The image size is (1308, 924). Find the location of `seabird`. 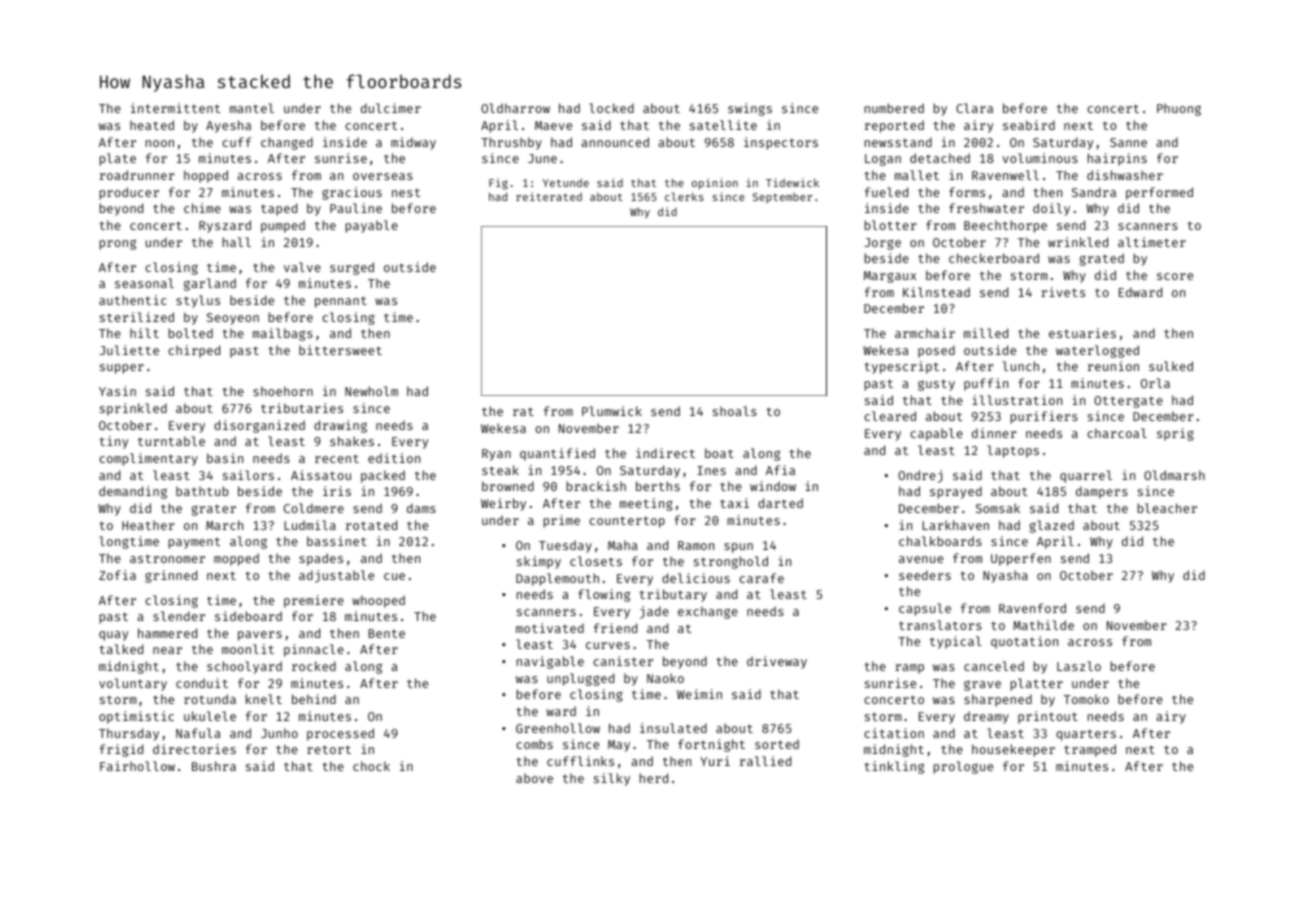

seabird is located at coordinates (1029, 125).
